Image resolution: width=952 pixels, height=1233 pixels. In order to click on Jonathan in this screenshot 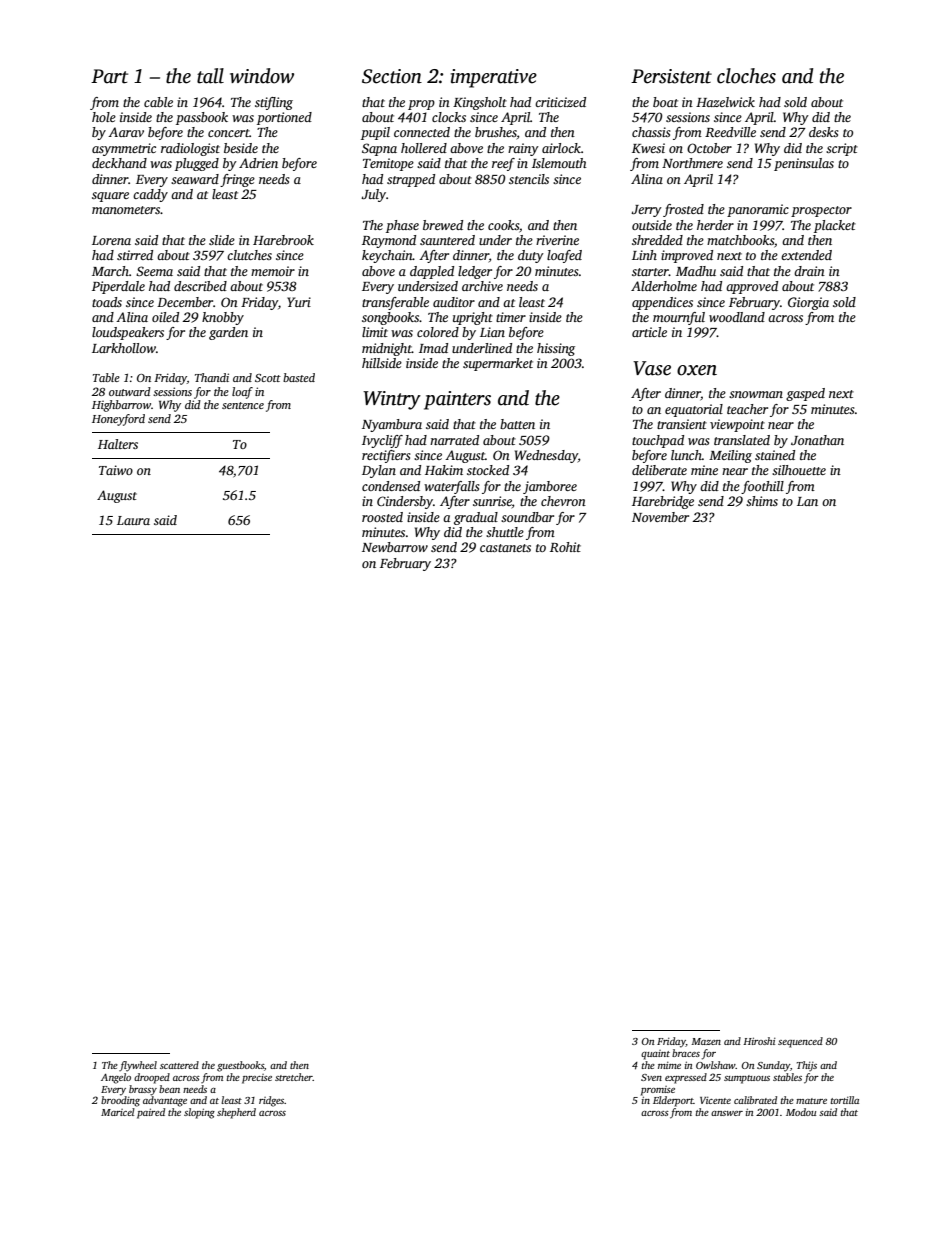, I will do `click(817, 440)`.
